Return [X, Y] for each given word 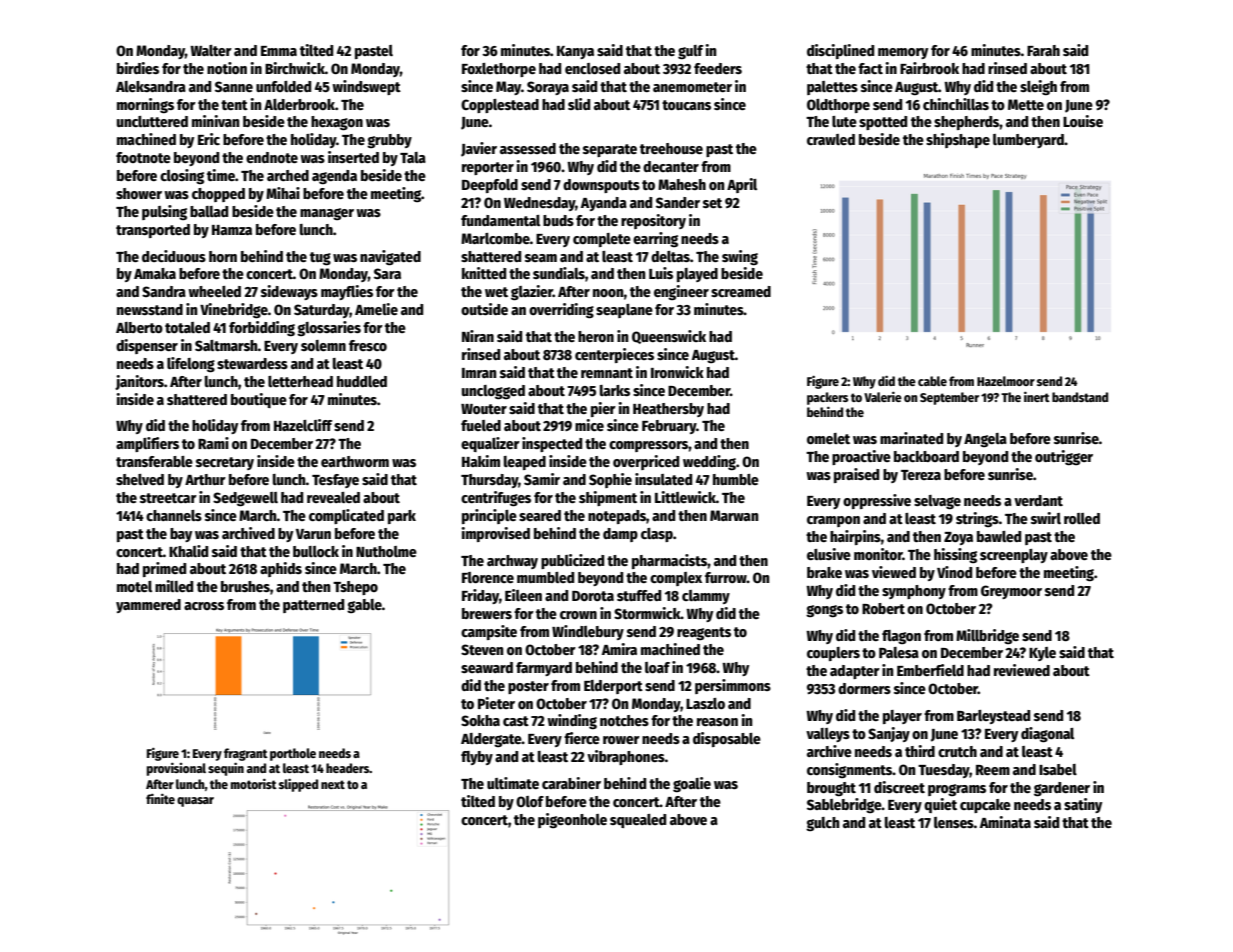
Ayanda [604, 204]
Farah [1043, 50]
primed [164, 569]
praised [856, 475]
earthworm [355, 461]
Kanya [575, 52]
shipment [608, 498]
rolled [1082, 518]
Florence [488, 577]
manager [327, 214]
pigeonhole [572, 820]
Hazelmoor [1006, 381]
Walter [211, 50]
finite [160, 798]
